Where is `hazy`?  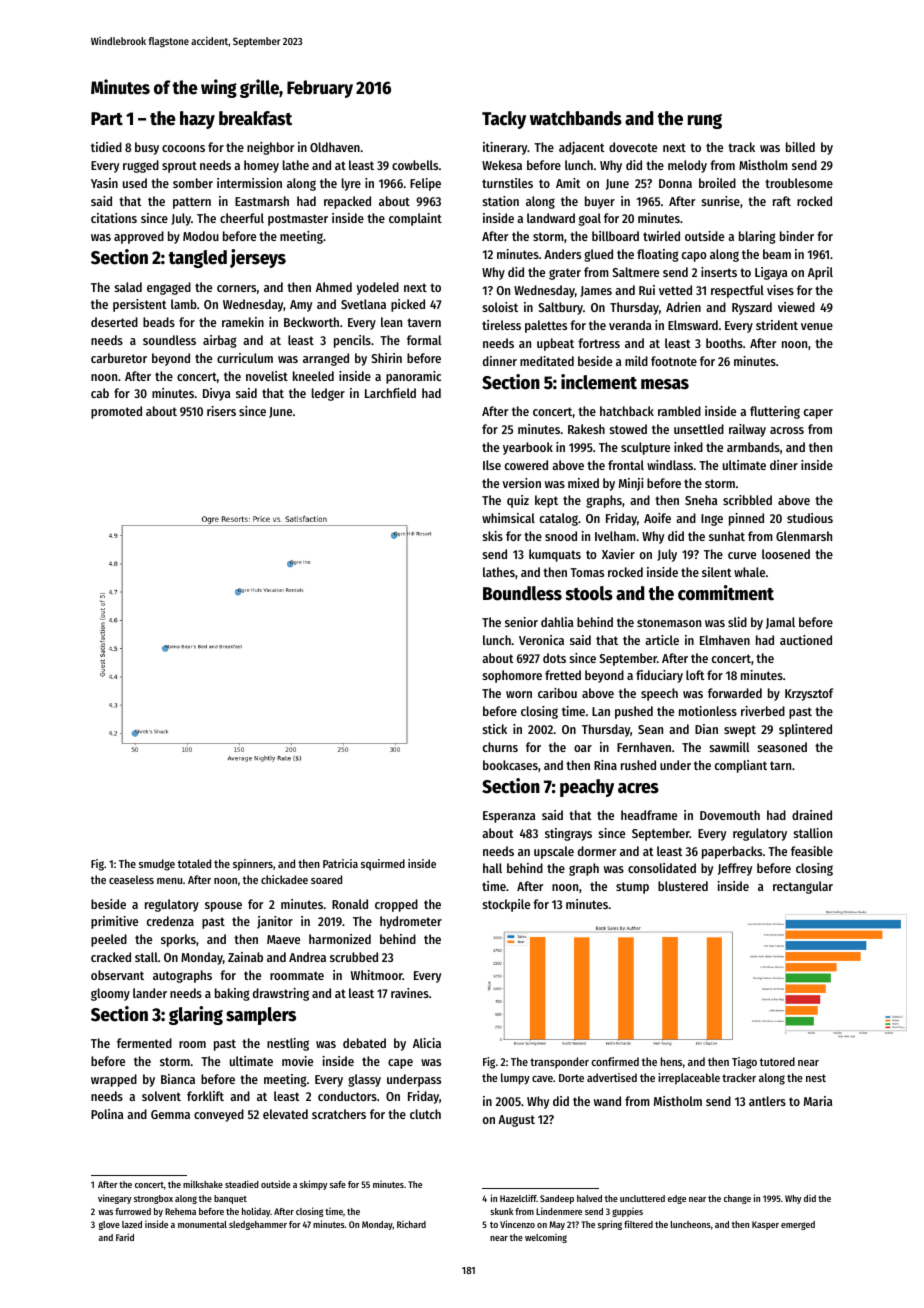
hazy is located at coordinates (197, 120).
